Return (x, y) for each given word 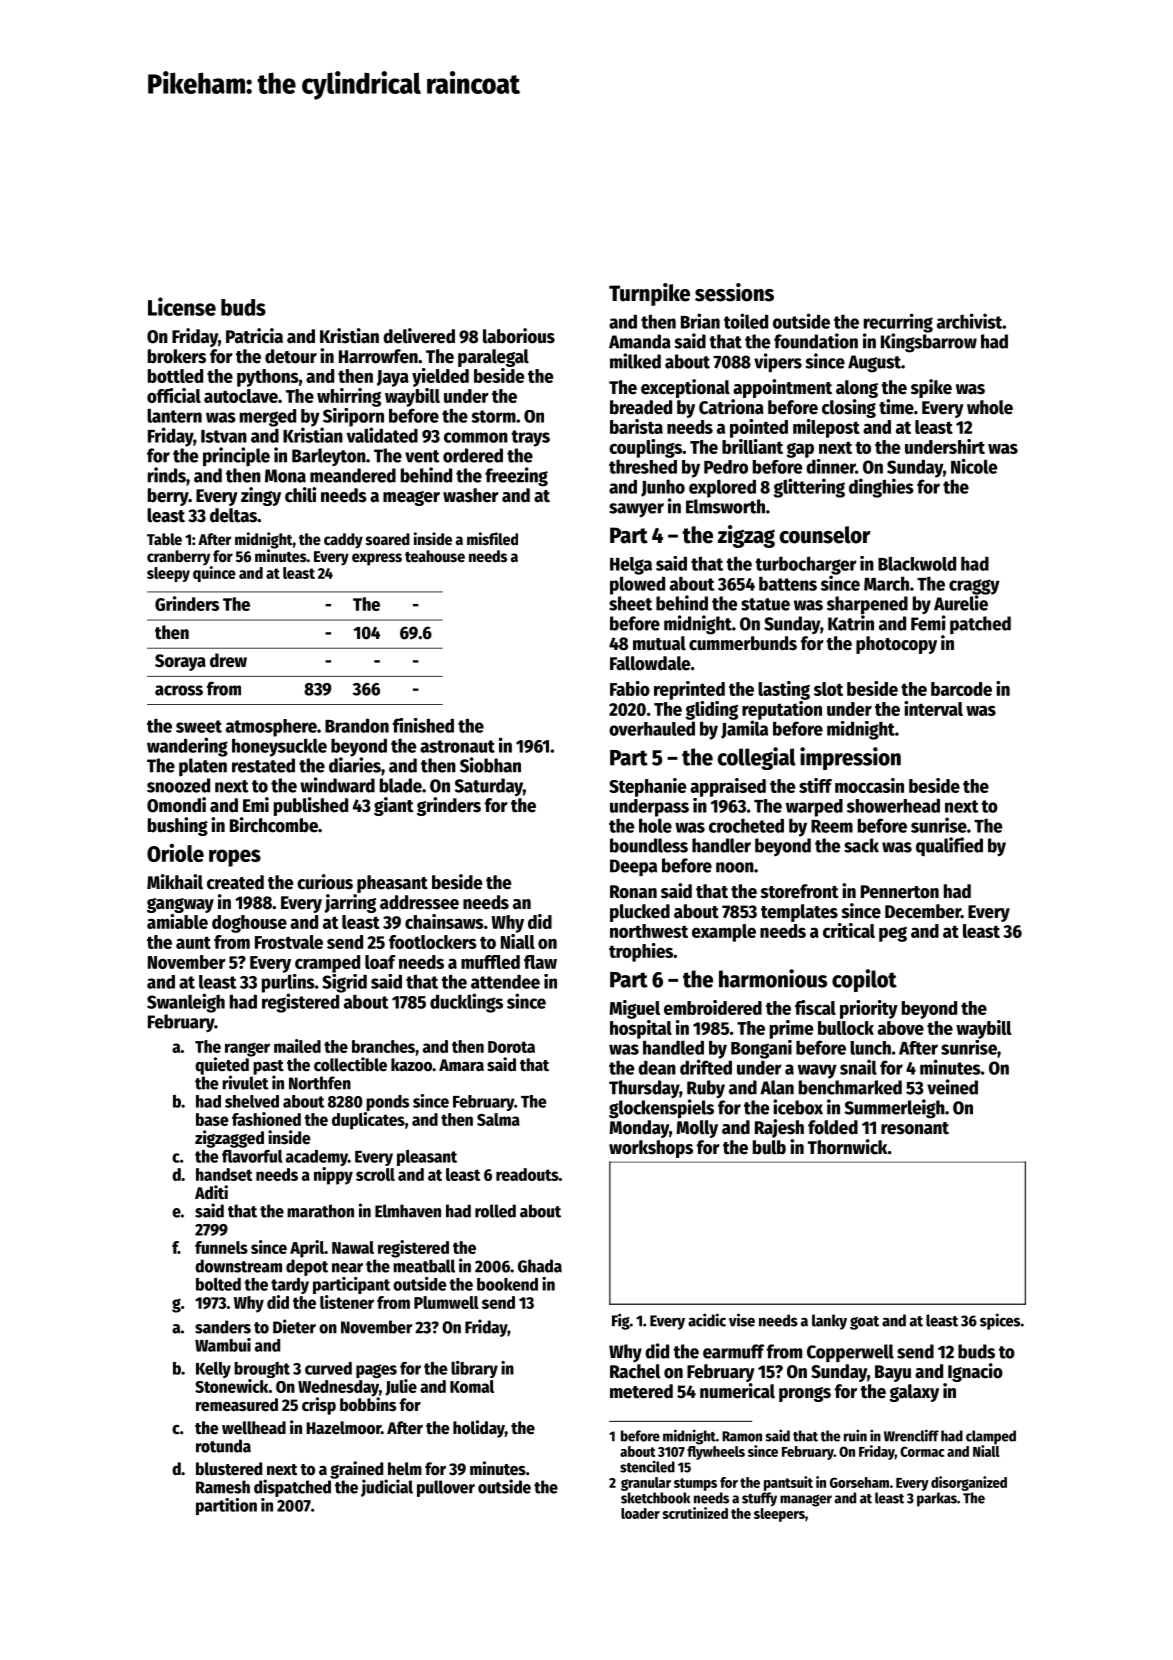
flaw (540, 962)
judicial (387, 1488)
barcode (961, 689)
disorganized (969, 1483)
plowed (637, 585)
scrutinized (695, 1513)
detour (291, 356)
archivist (969, 321)
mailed (297, 1046)
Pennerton (900, 892)
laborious (519, 336)
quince (214, 574)
